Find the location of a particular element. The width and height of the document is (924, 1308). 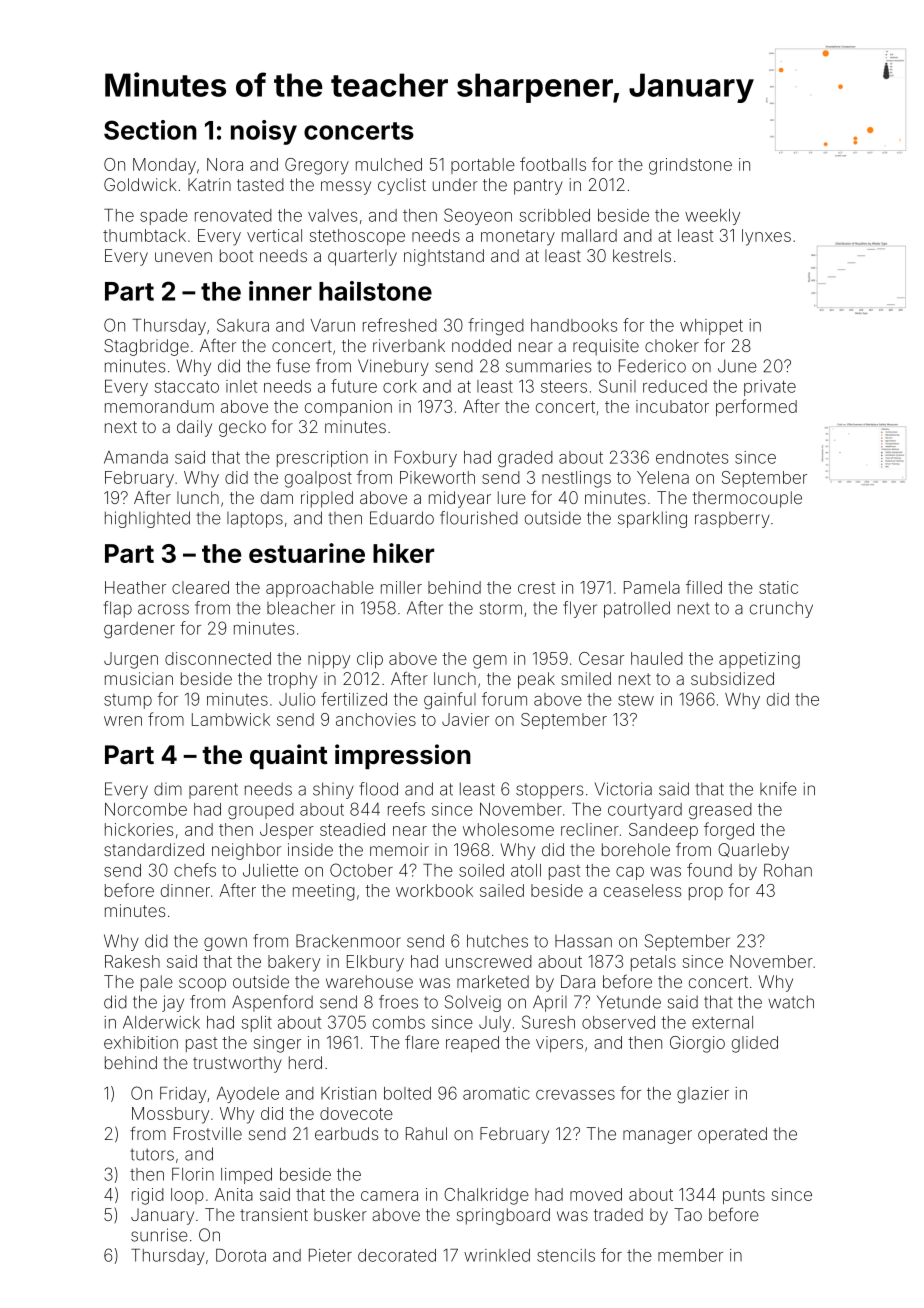

Dorota is located at coordinates (241, 1255).
